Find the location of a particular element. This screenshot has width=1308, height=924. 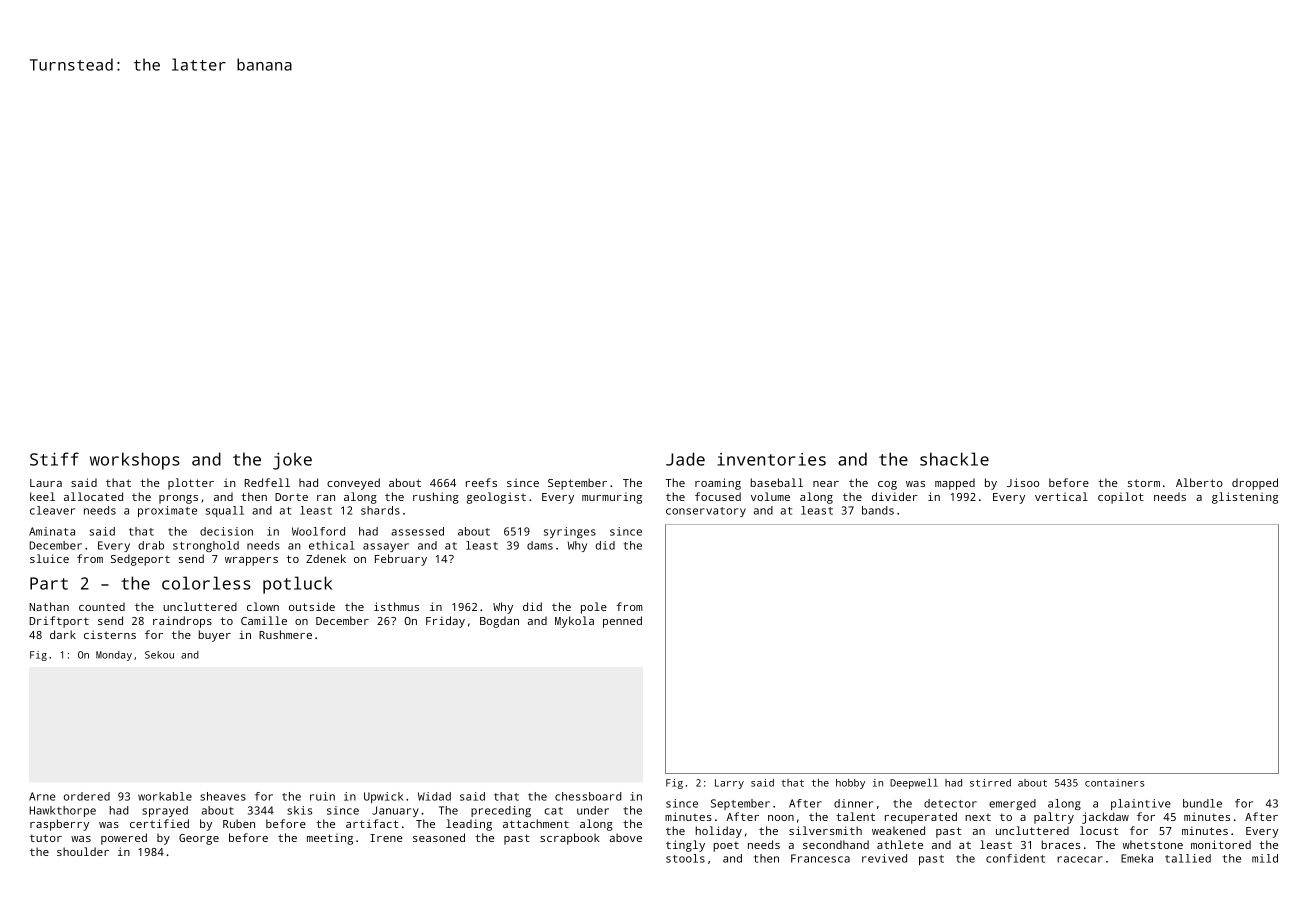

pole is located at coordinates (594, 608).
